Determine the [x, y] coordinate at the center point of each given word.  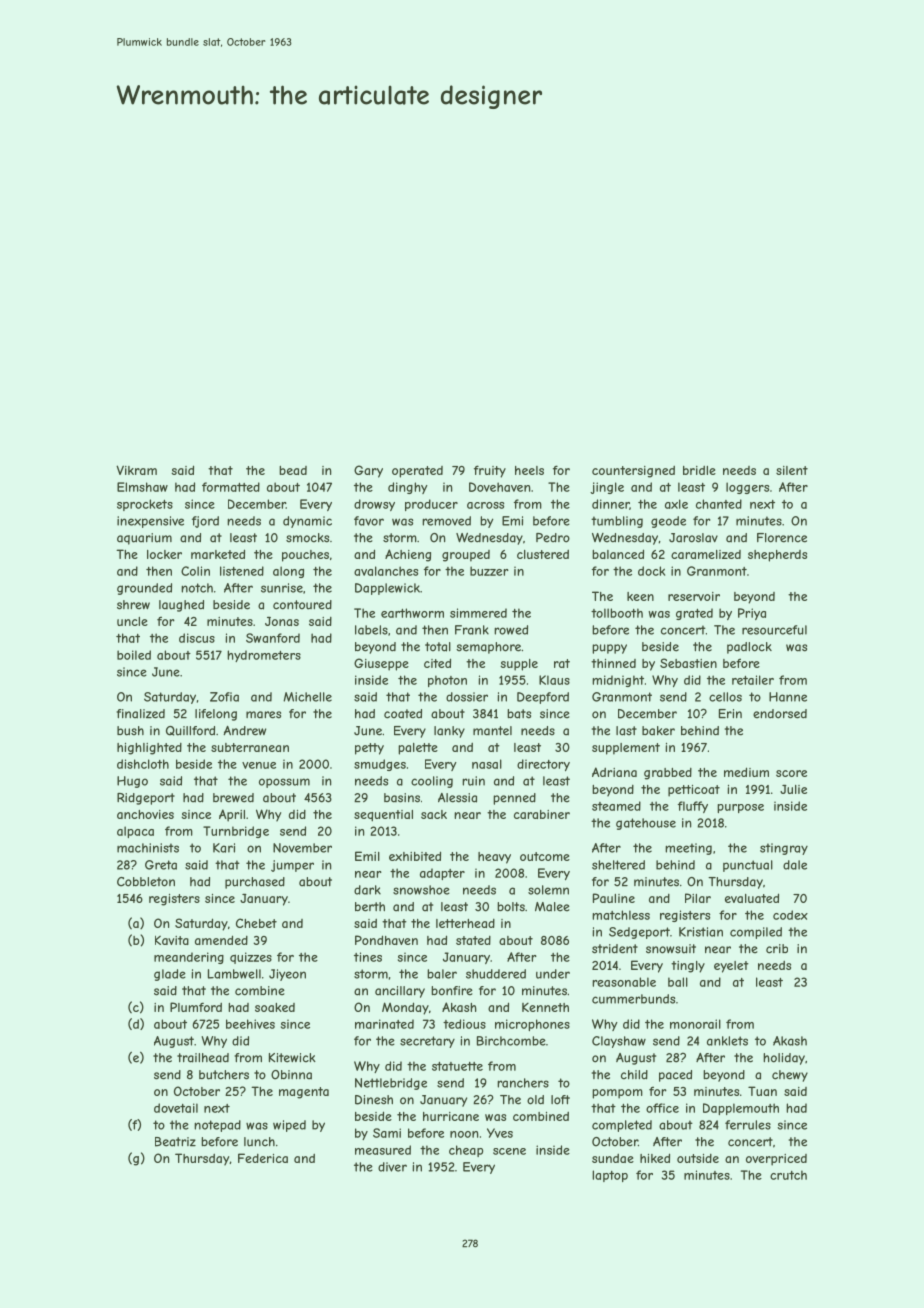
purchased [255, 883]
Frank [472, 630]
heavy [494, 858]
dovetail [176, 1108]
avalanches [386, 571]
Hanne [788, 697]
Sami [387, 1133]
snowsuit [671, 949]
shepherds [777, 556]
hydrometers [264, 656]
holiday [784, 1059]
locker [164, 554]
